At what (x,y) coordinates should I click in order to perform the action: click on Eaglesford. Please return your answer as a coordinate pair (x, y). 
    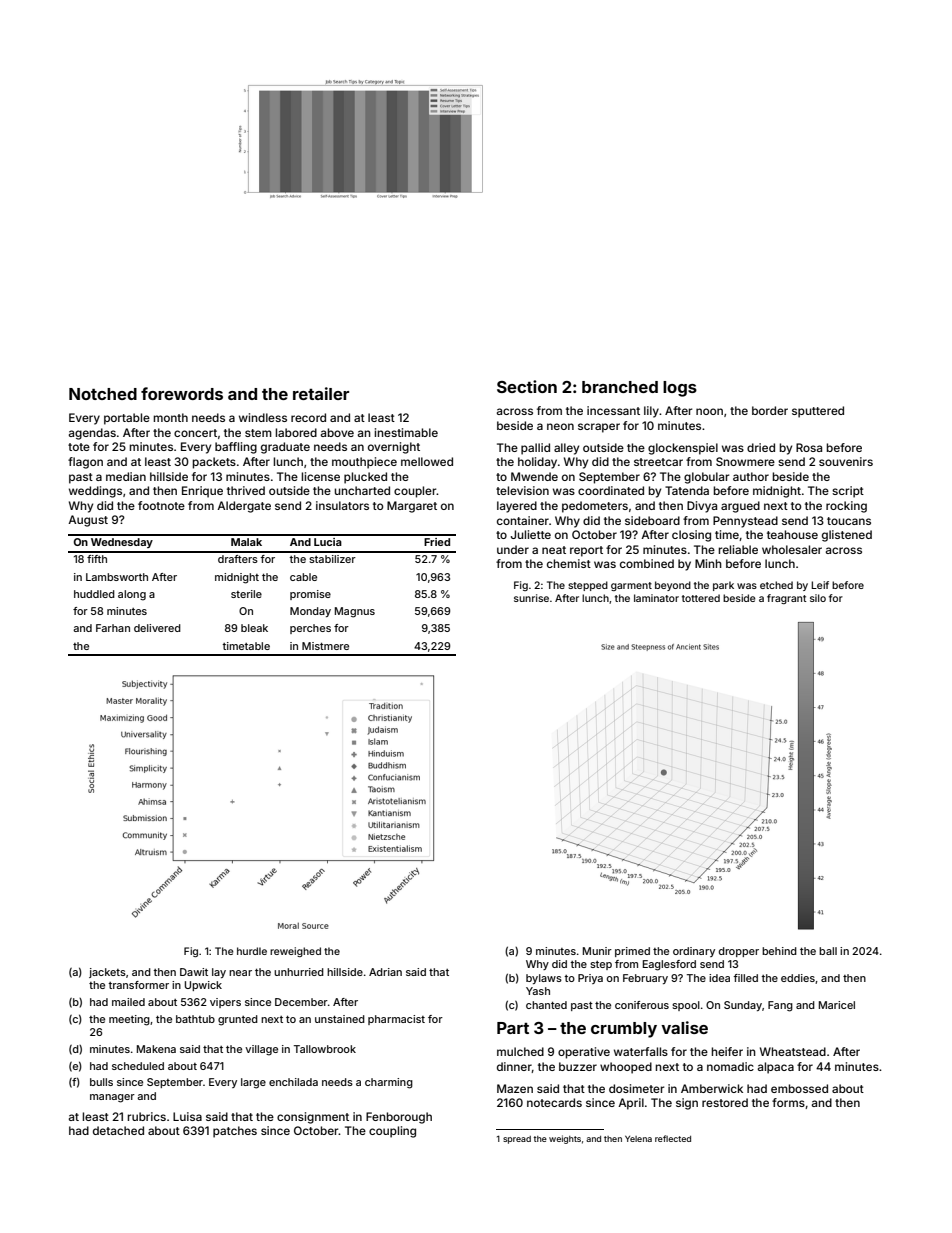
    Looking at the image, I should click on (669, 965).
